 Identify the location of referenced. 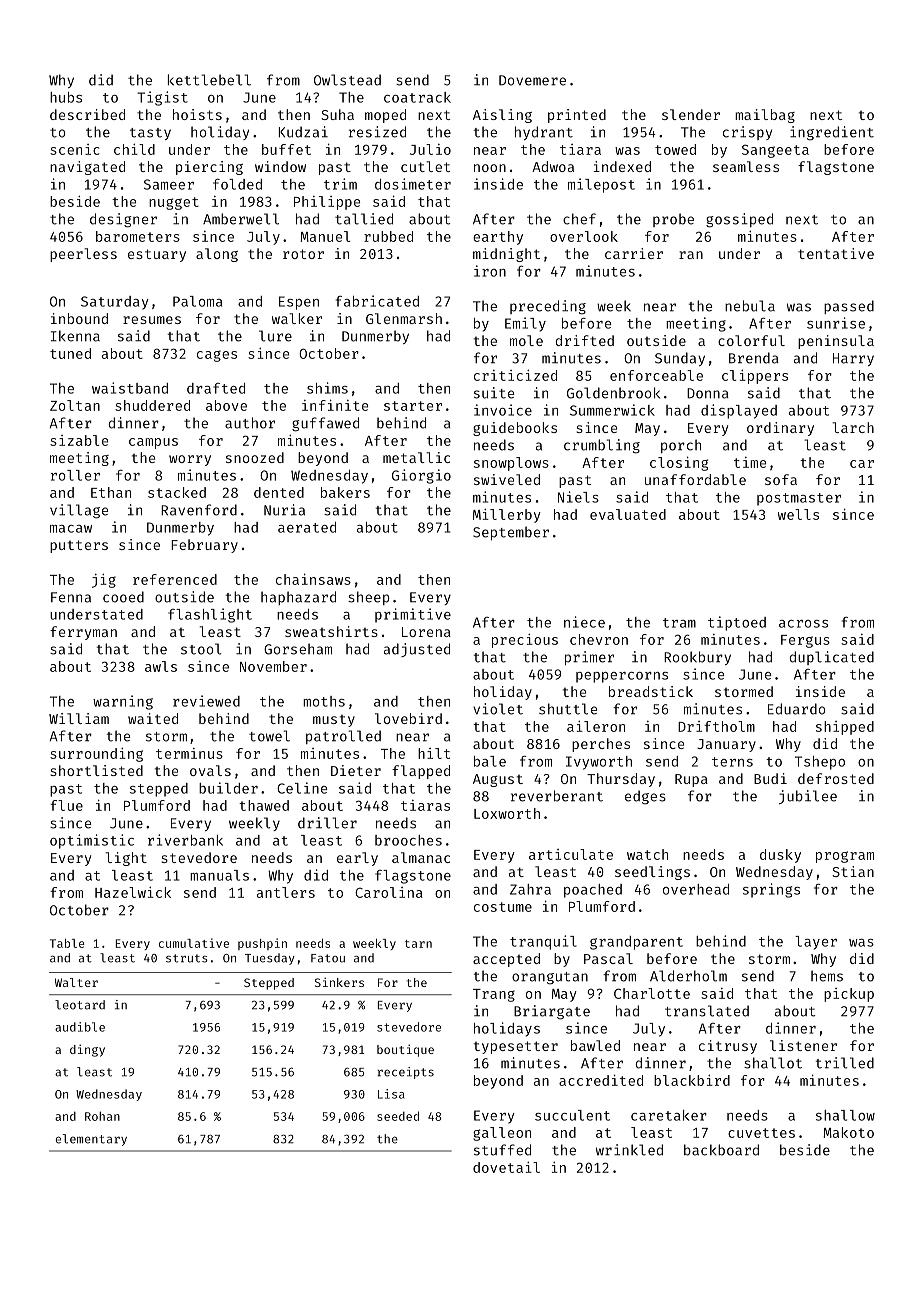
(175, 579).
